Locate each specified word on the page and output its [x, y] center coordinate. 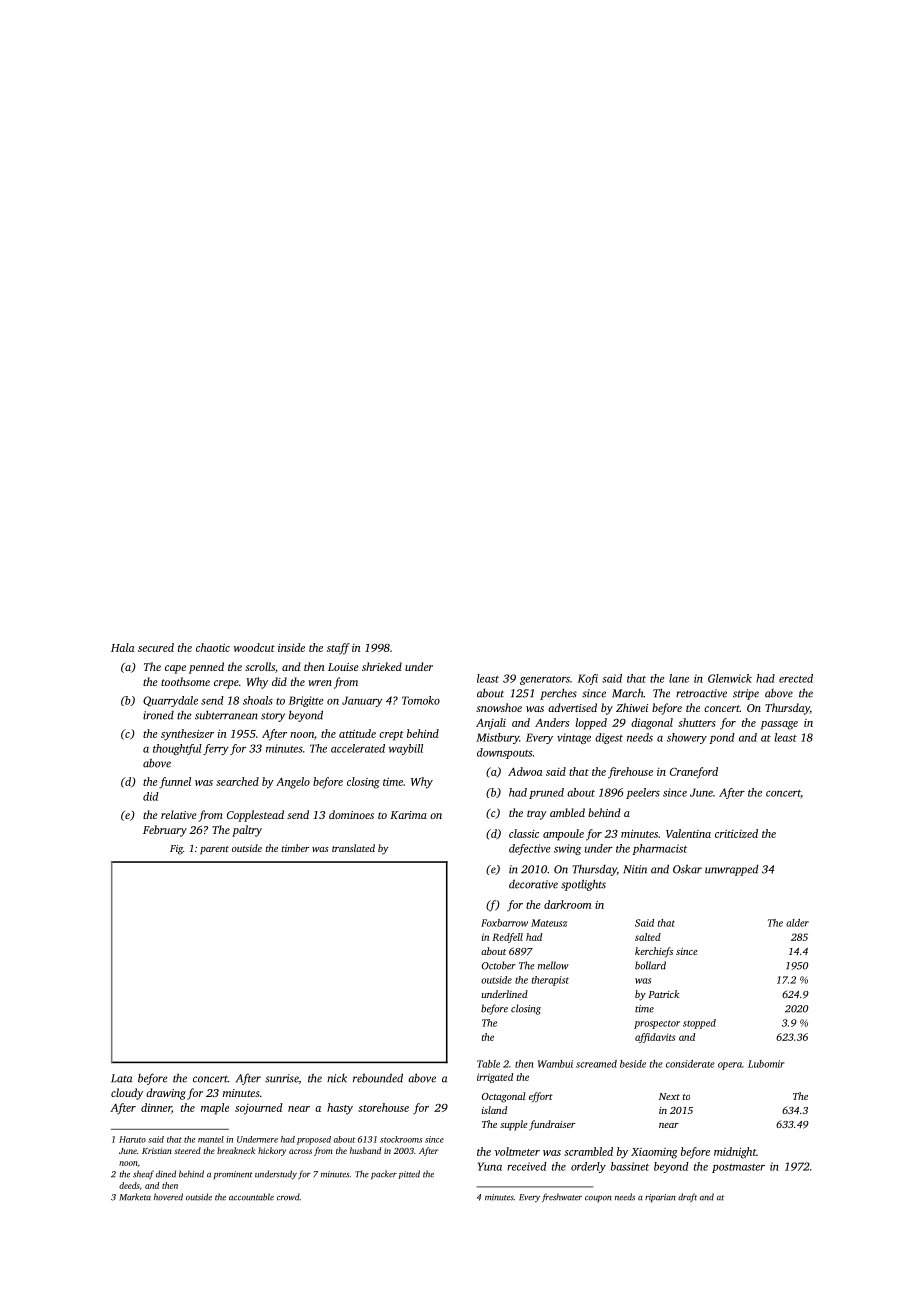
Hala [122, 647]
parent [214, 850]
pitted [409, 1174]
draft [687, 1197]
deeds [129, 1185]
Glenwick [730, 678]
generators [545, 680]
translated [353, 848]
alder [797, 923]
